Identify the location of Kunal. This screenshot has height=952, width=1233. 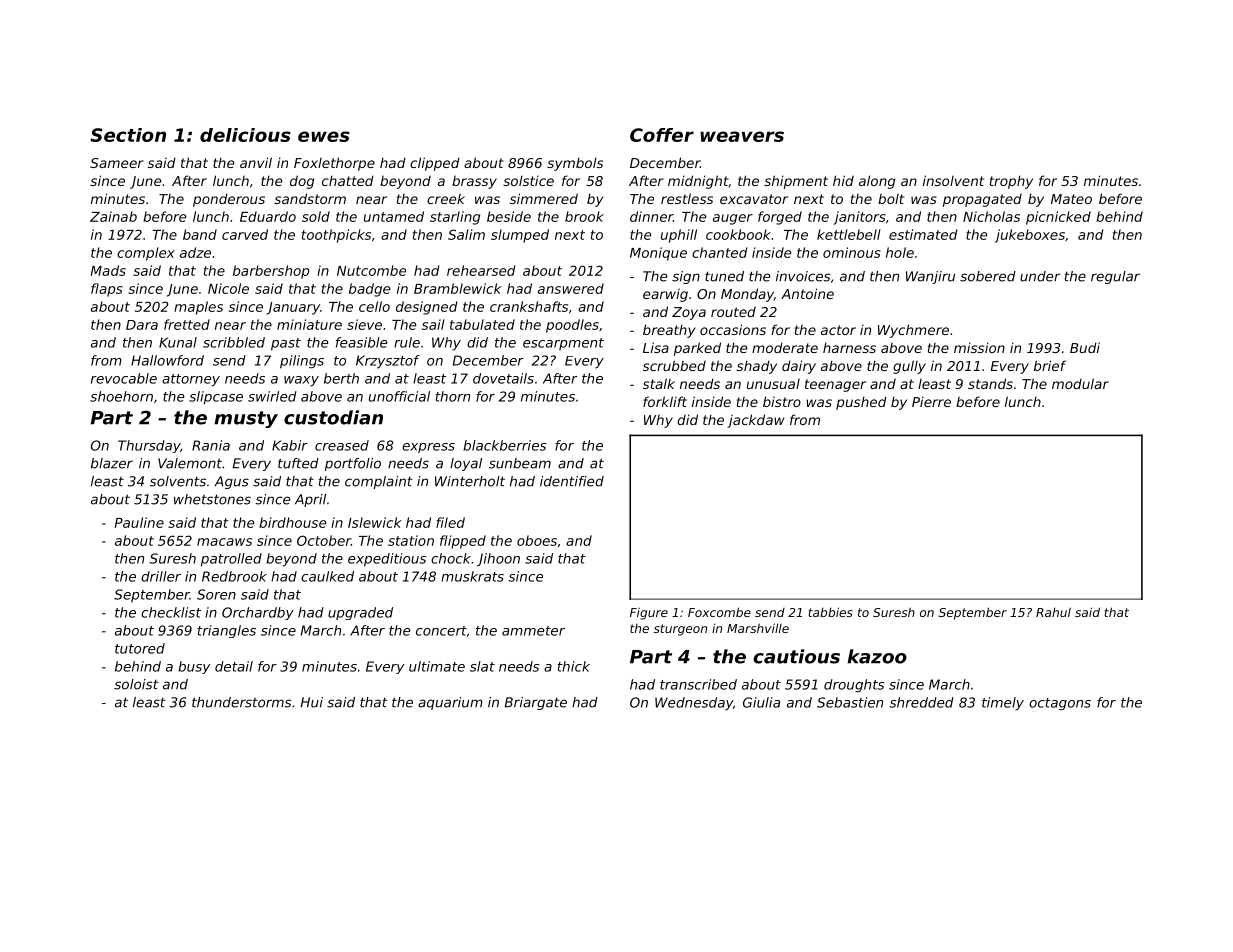
(178, 342).
